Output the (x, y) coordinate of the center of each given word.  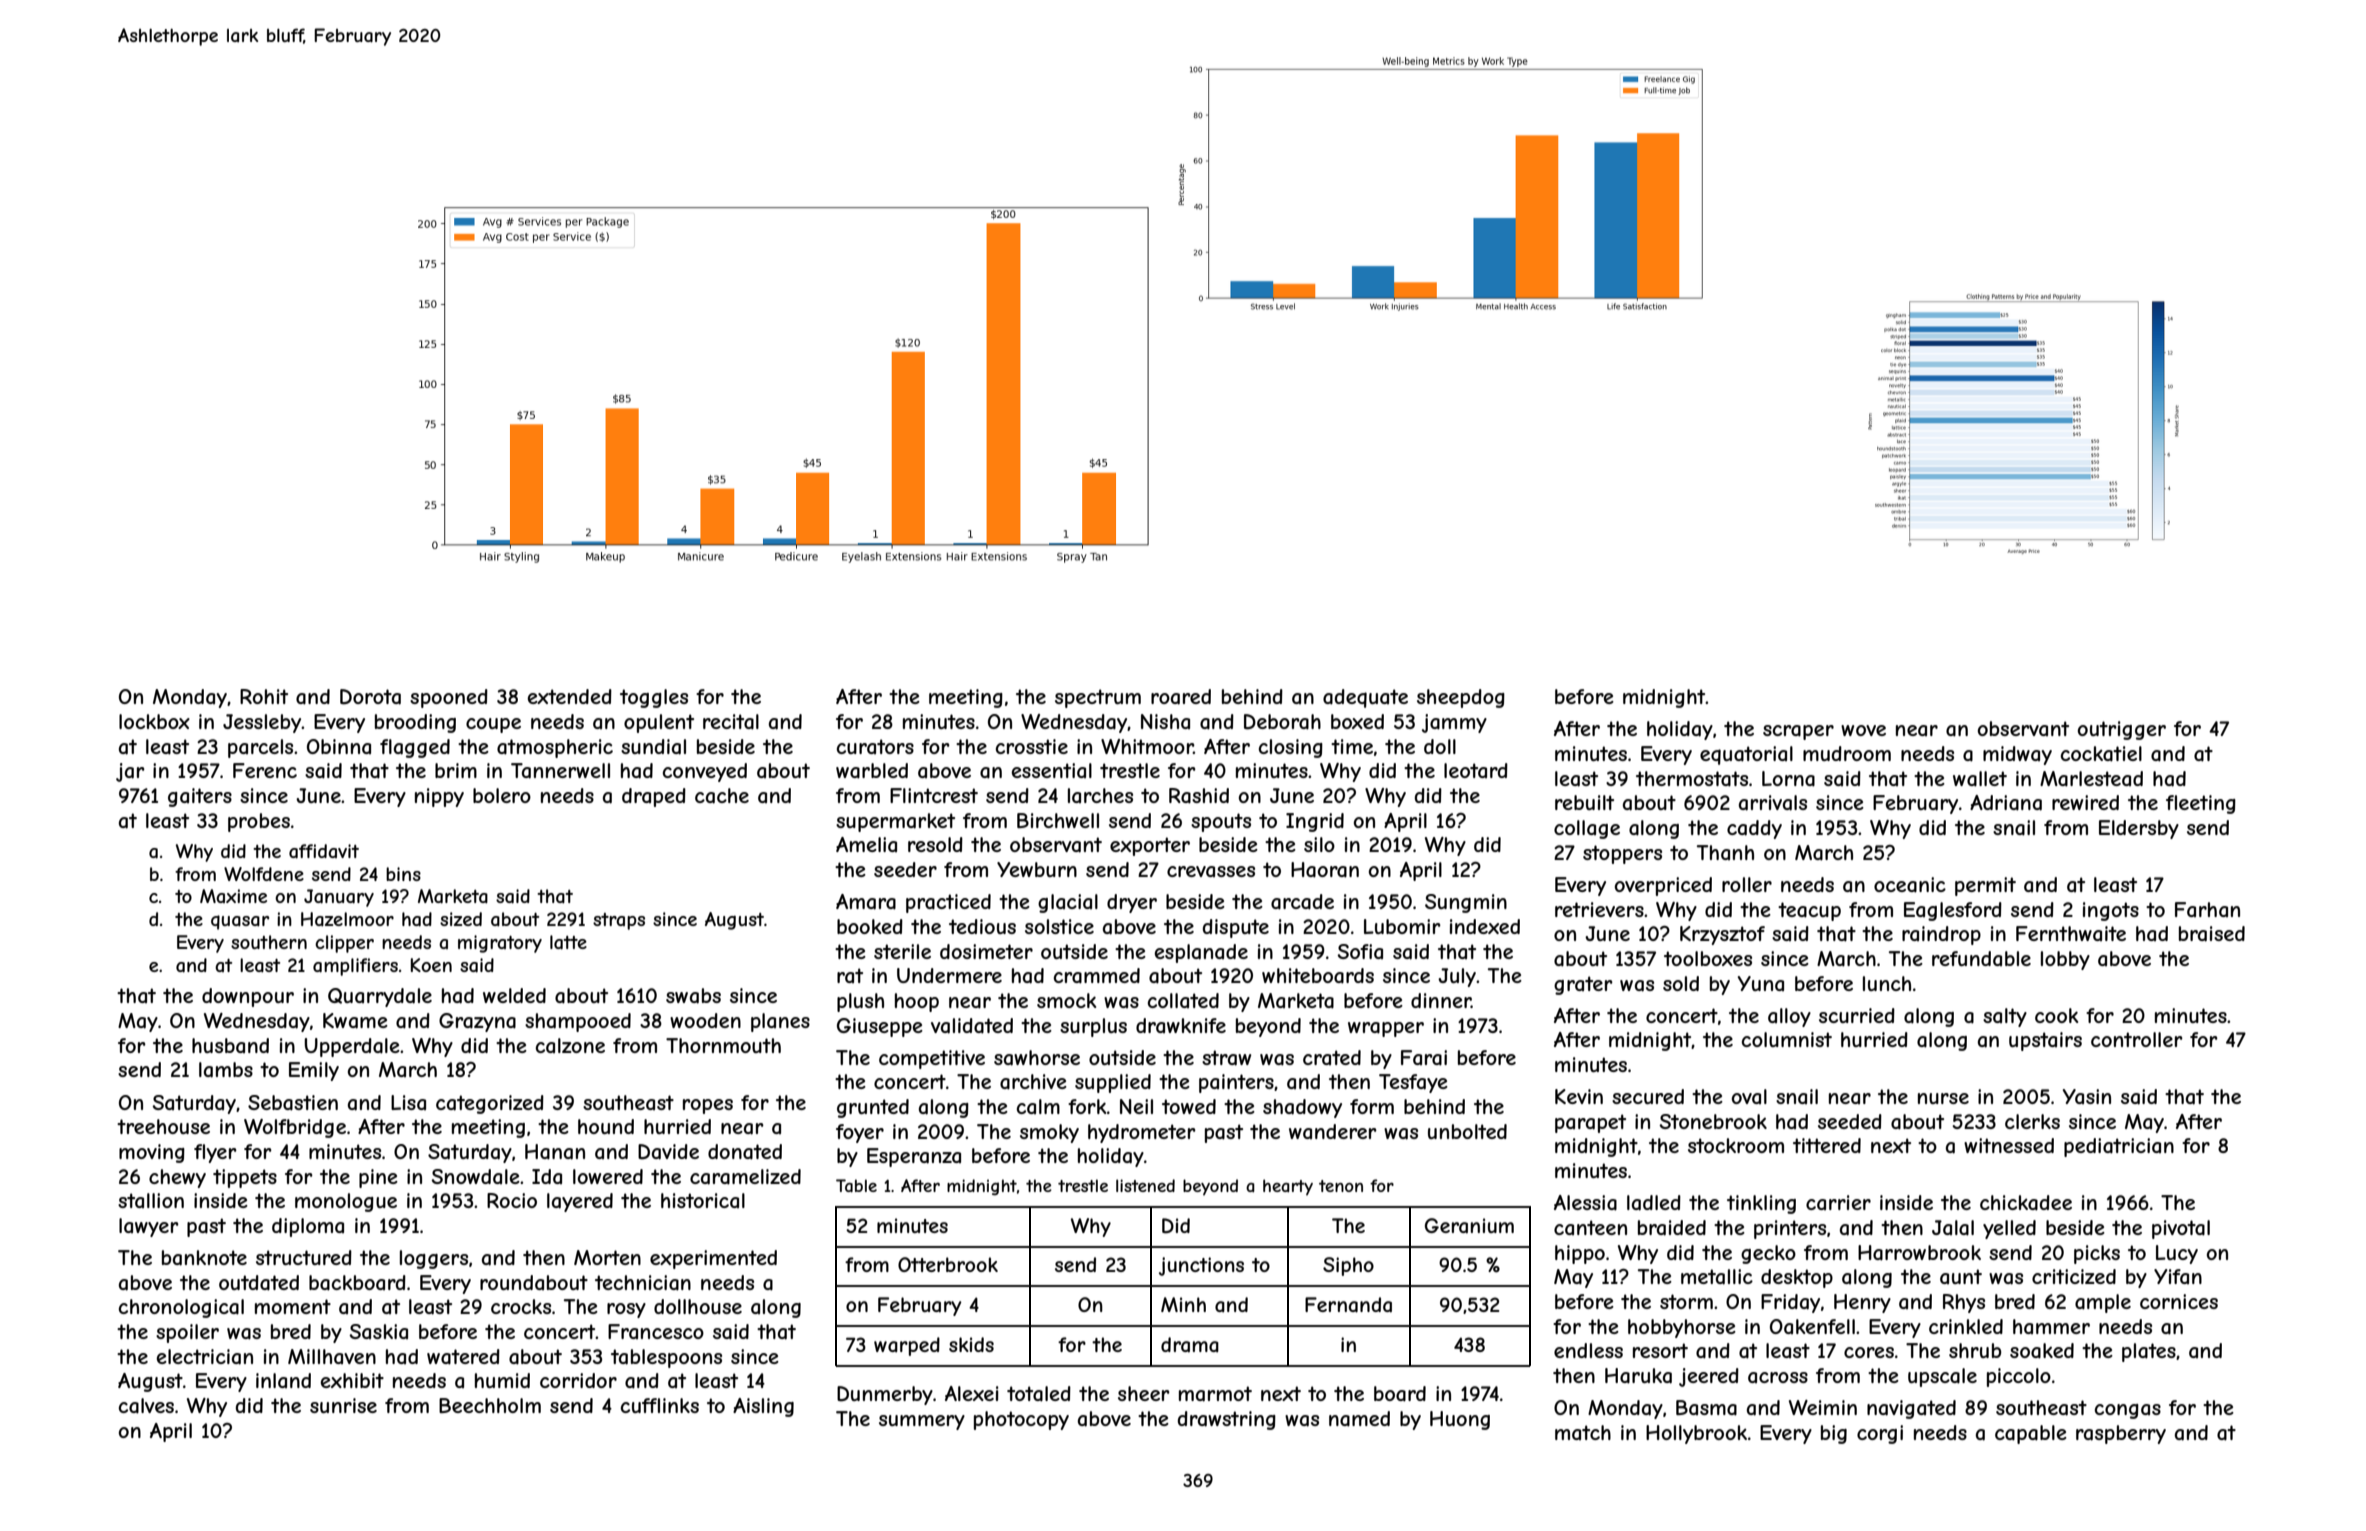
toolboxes (1708, 958)
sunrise (343, 1405)
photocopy (1021, 1420)
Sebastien (293, 1103)
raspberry (2121, 1434)
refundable (1981, 958)
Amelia (866, 844)
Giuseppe (880, 1027)
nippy (439, 797)
